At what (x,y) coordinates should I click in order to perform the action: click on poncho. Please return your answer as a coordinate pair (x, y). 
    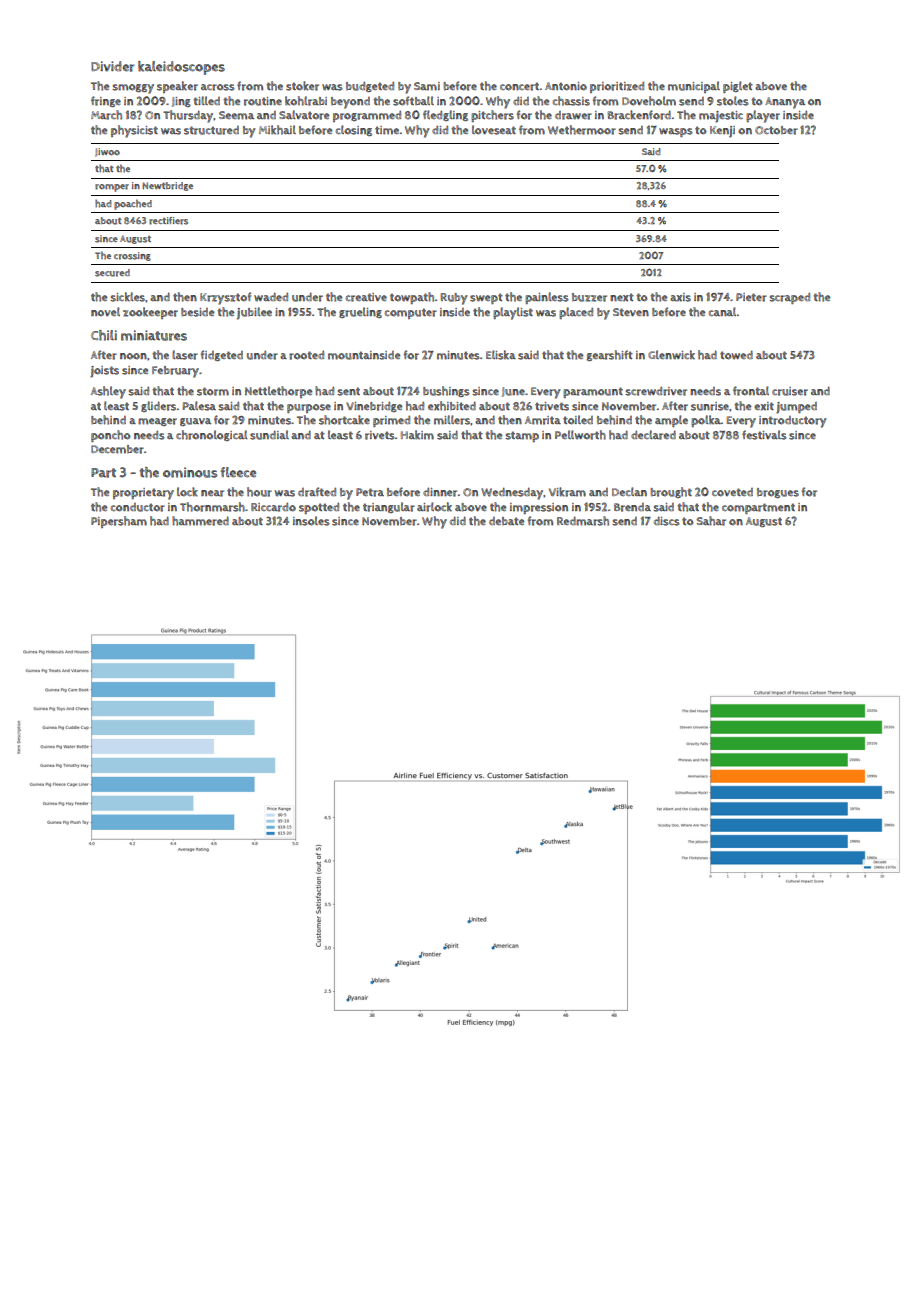
    Looking at the image, I should click on (110, 436).
